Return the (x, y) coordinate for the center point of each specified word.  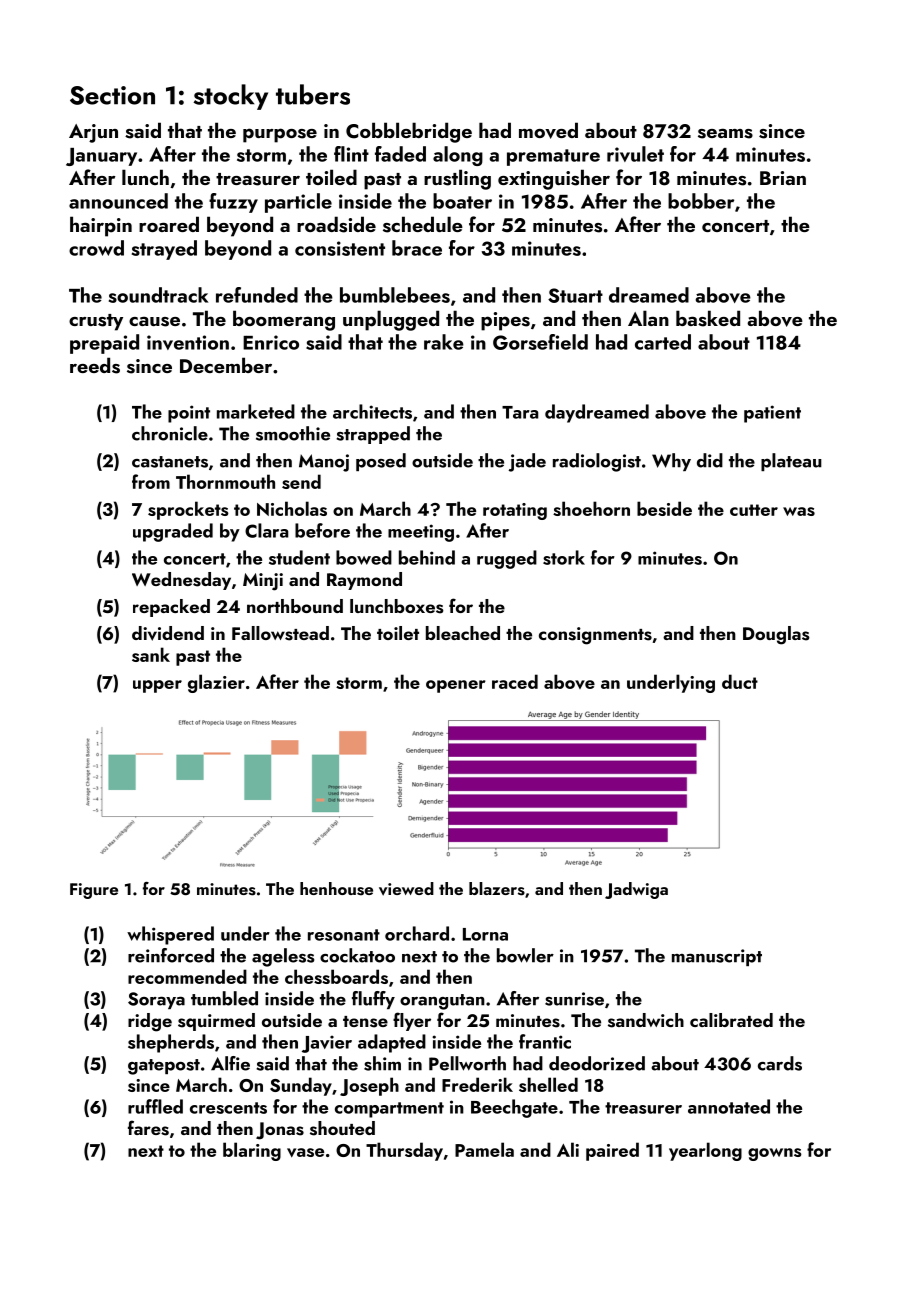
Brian (783, 178)
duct (740, 681)
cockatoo (357, 955)
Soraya (156, 1000)
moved (548, 130)
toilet (398, 633)
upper (157, 686)
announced (118, 201)
